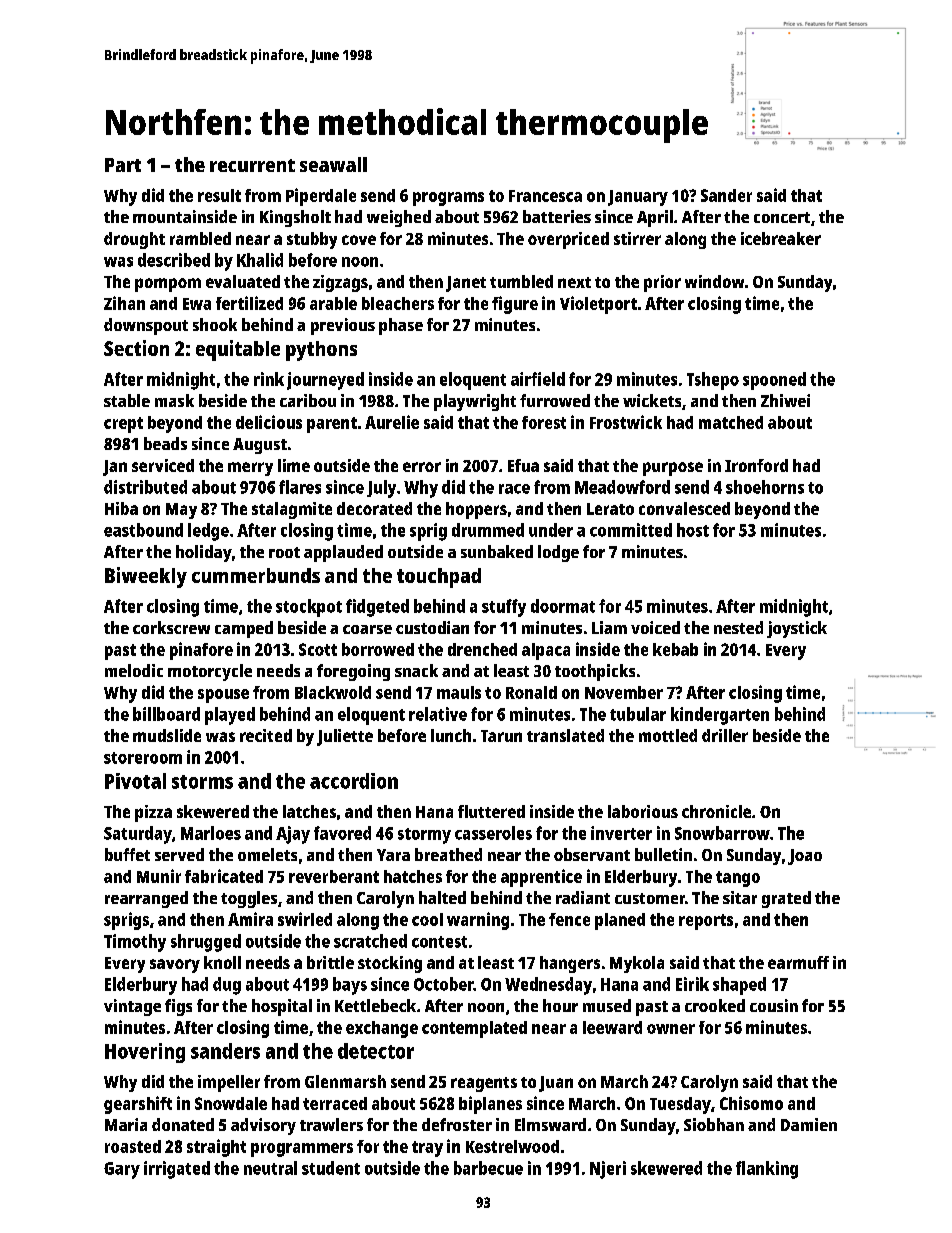  I want to click on voiced, so click(655, 627).
